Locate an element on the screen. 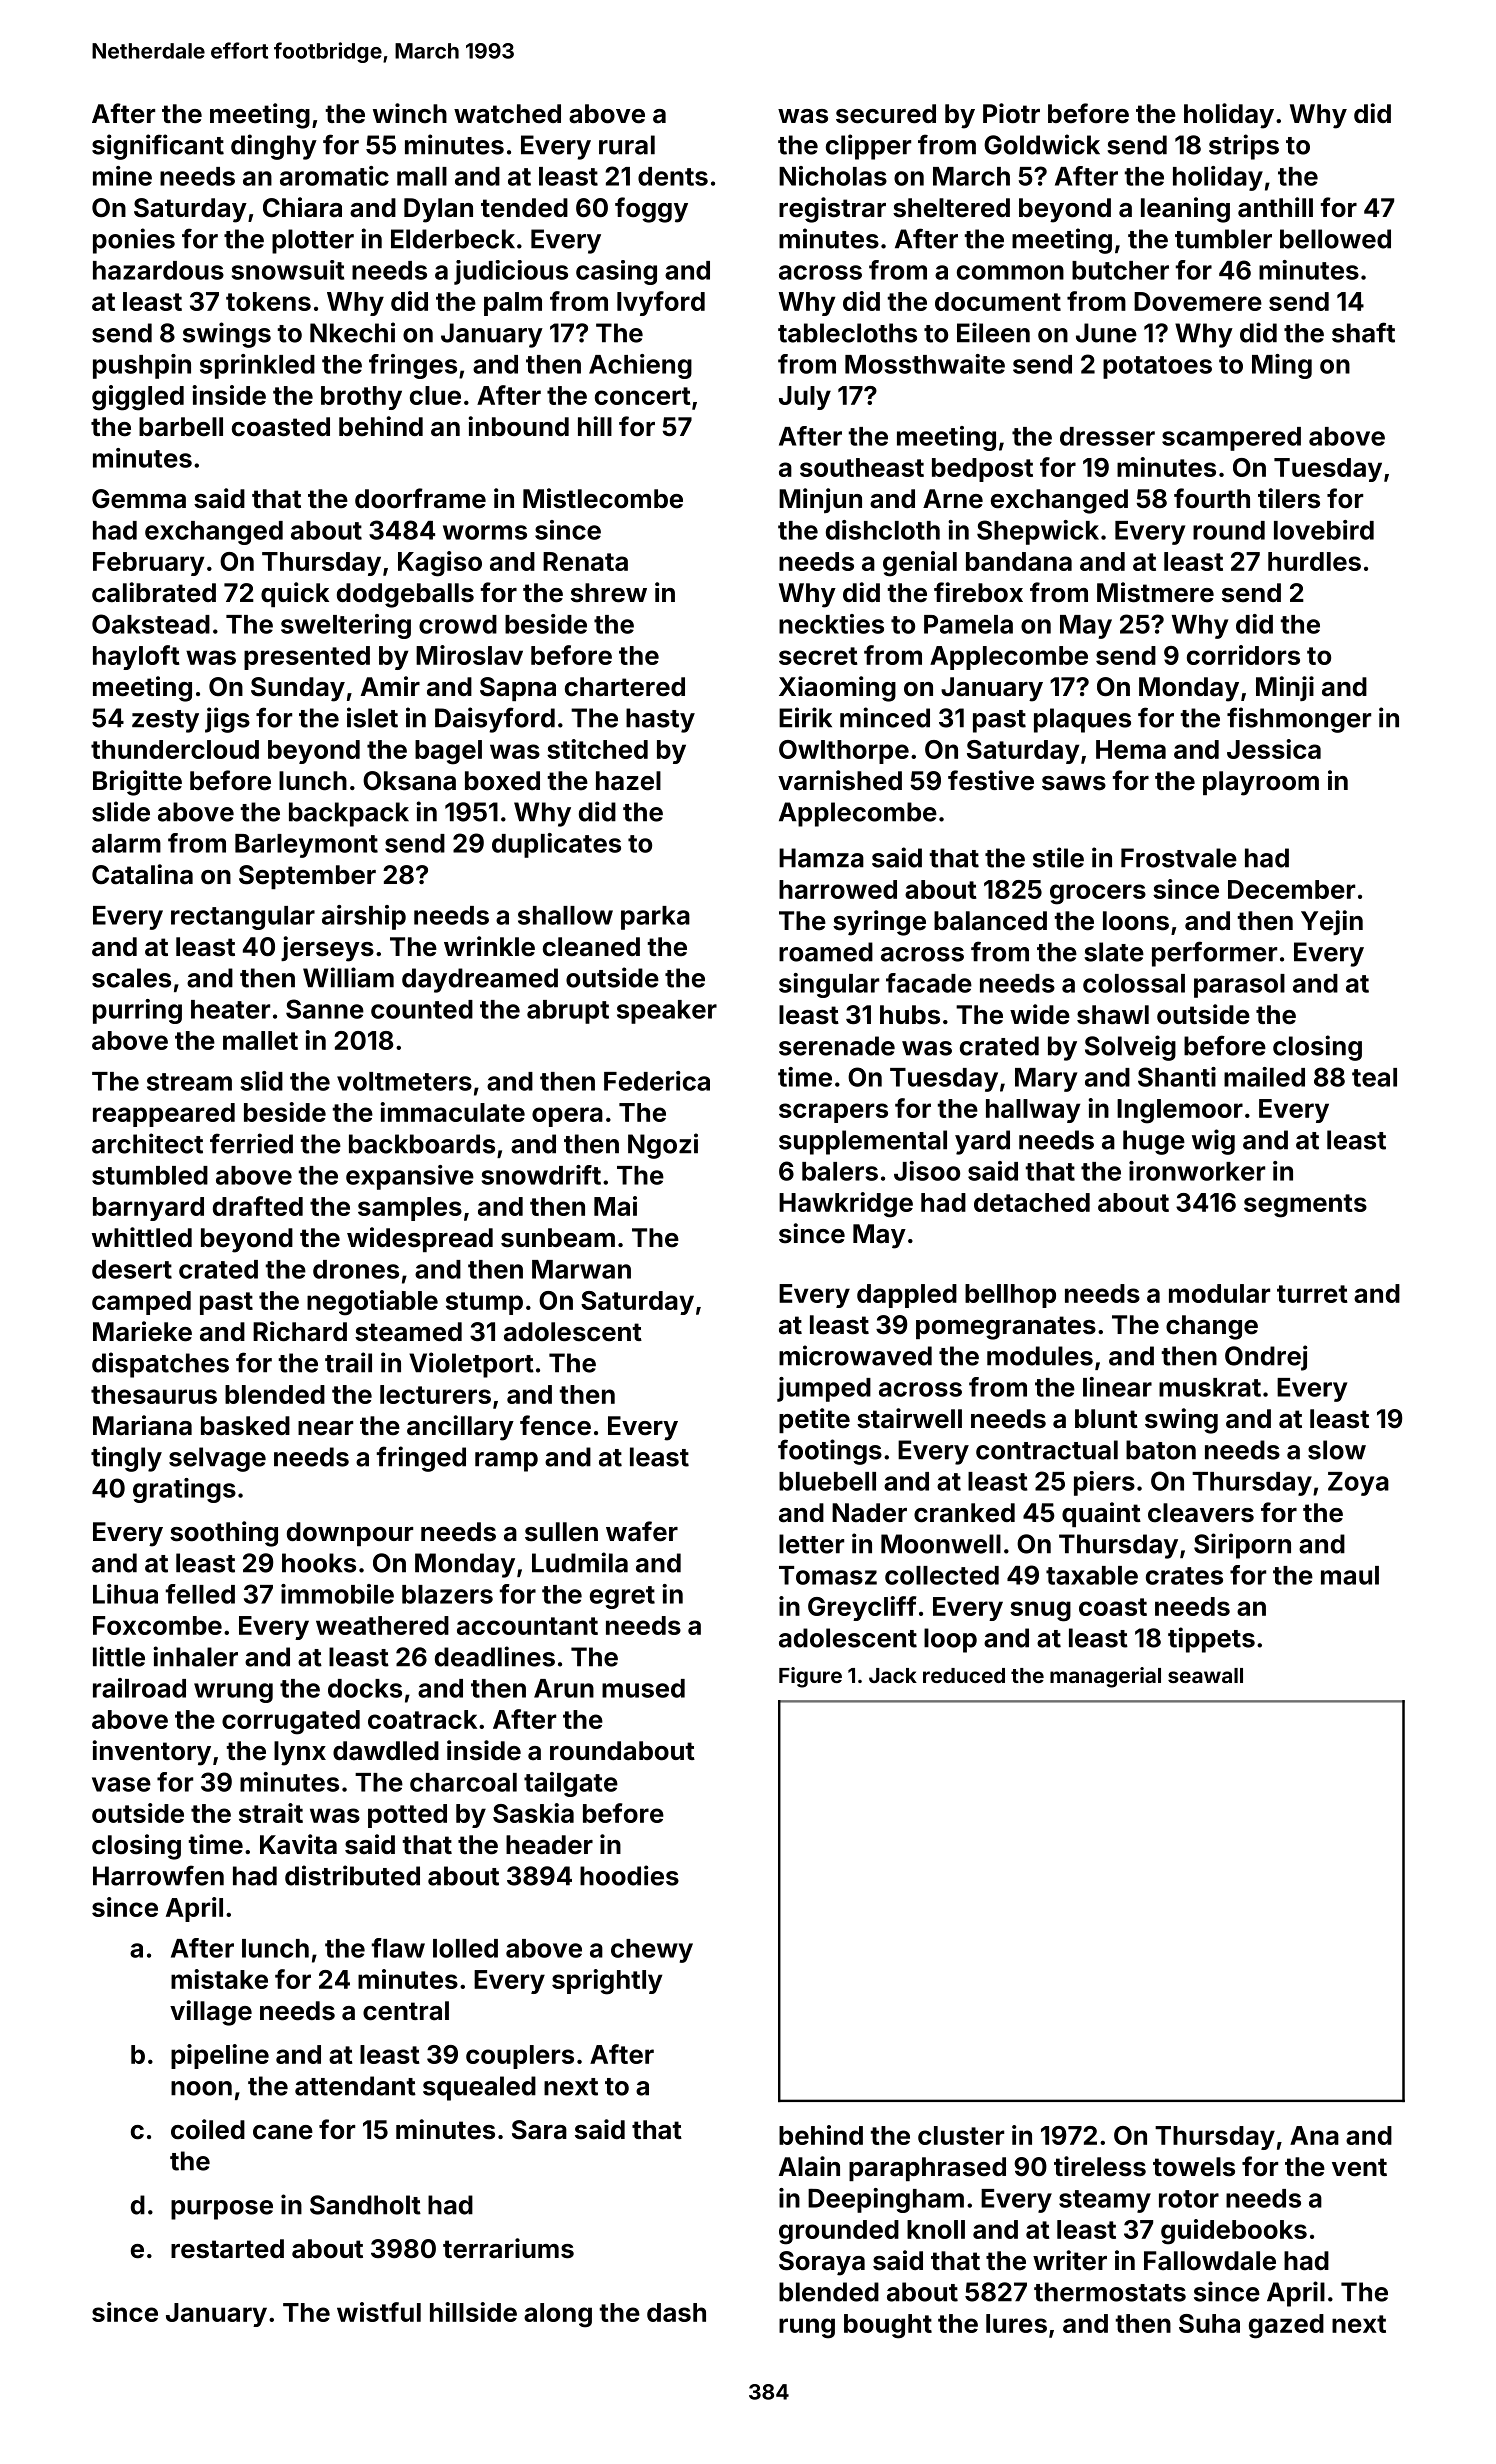 The height and width of the screenshot is (2464, 1496). snowdrift is located at coordinates (541, 1175).
